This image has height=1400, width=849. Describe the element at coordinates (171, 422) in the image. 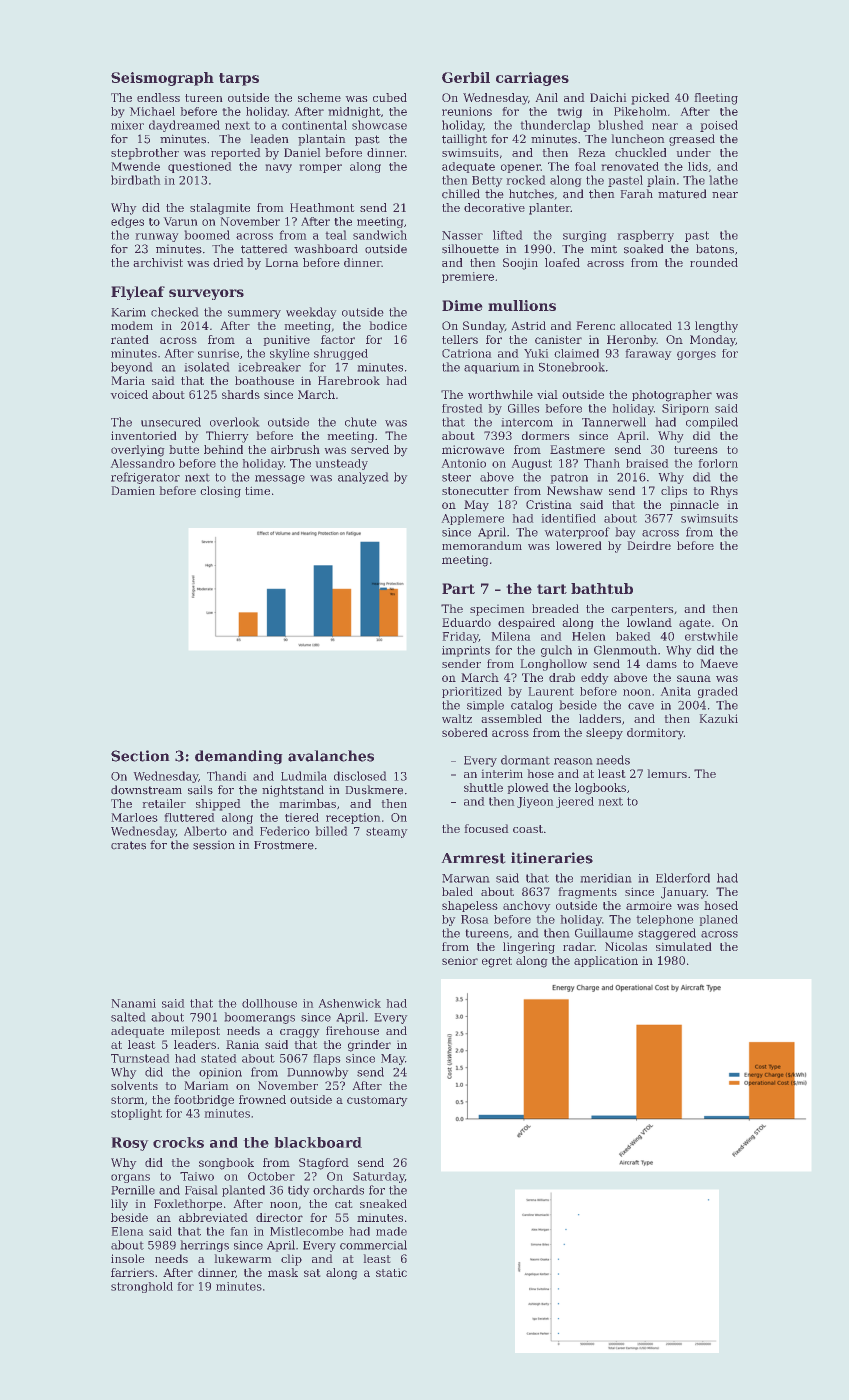

I see `unsecured` at that location.
